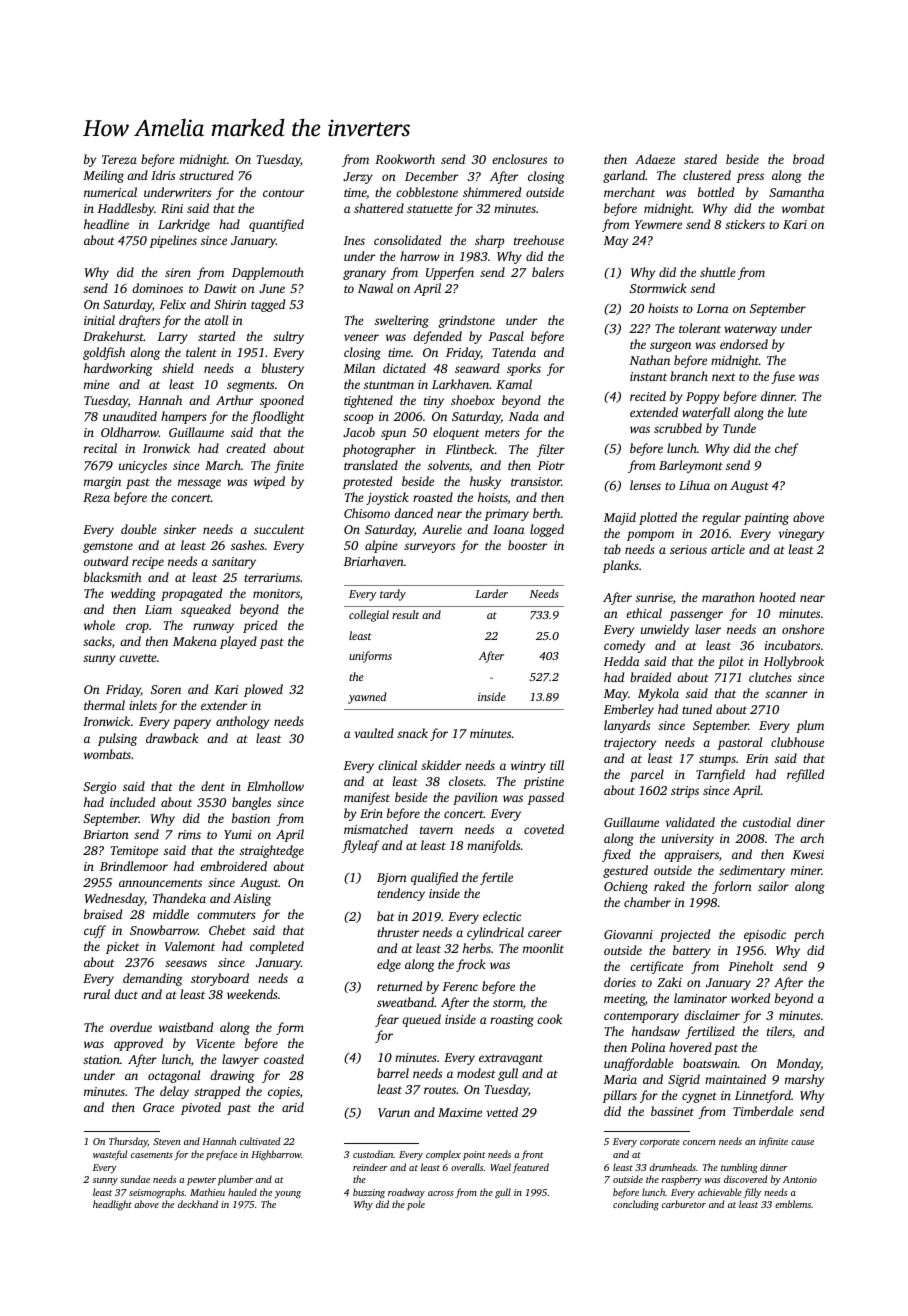 The width and height of the screenshot is (908, 1316). What do you see at coordinates (191, 594) in the screenshot?
I see `propagated` at bounding box center [191, 594].
